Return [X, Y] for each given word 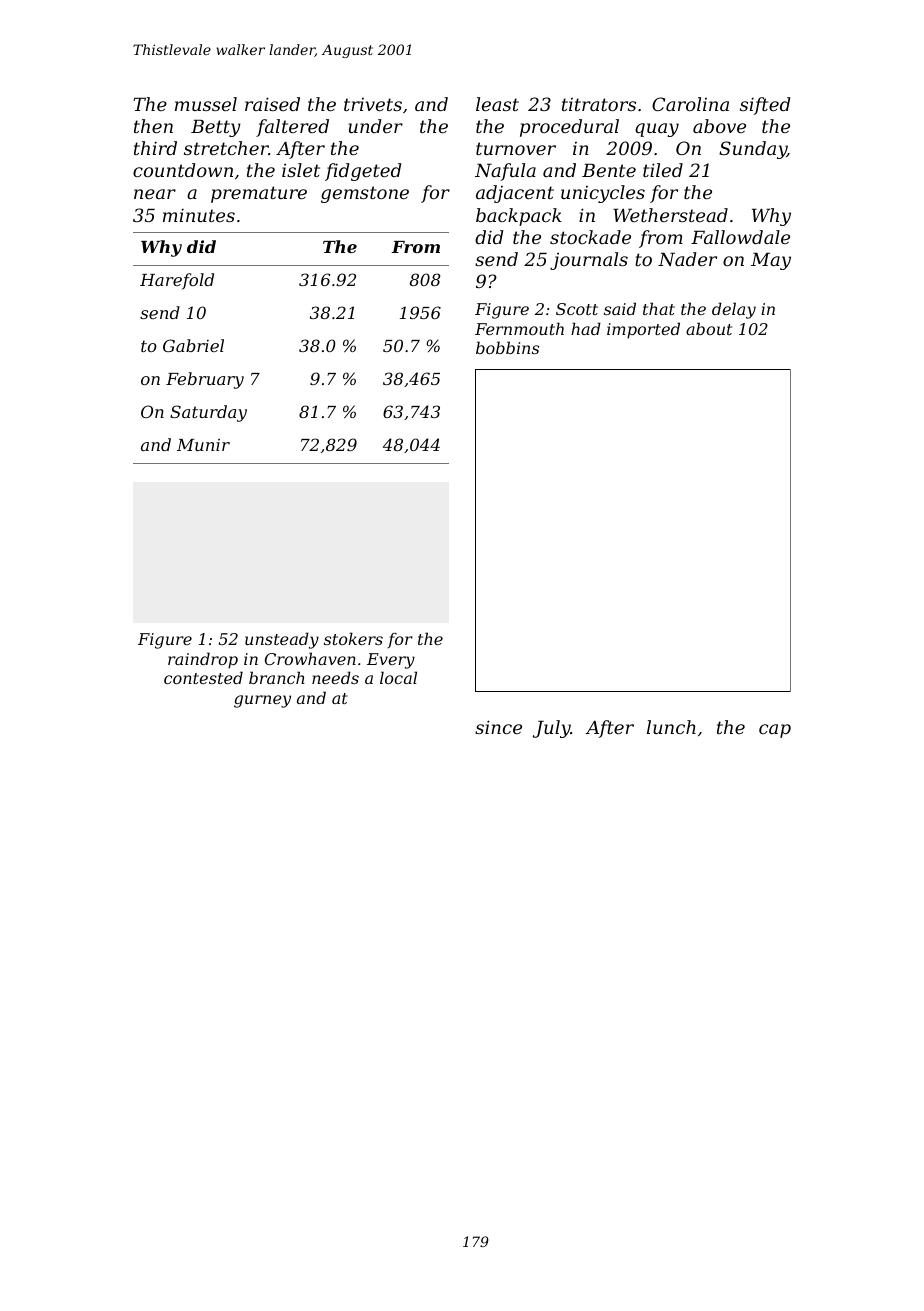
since [498, 727]
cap [775, 731]
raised [272, 104]
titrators [599, 104]
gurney [262, 701]
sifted [765, 106]
